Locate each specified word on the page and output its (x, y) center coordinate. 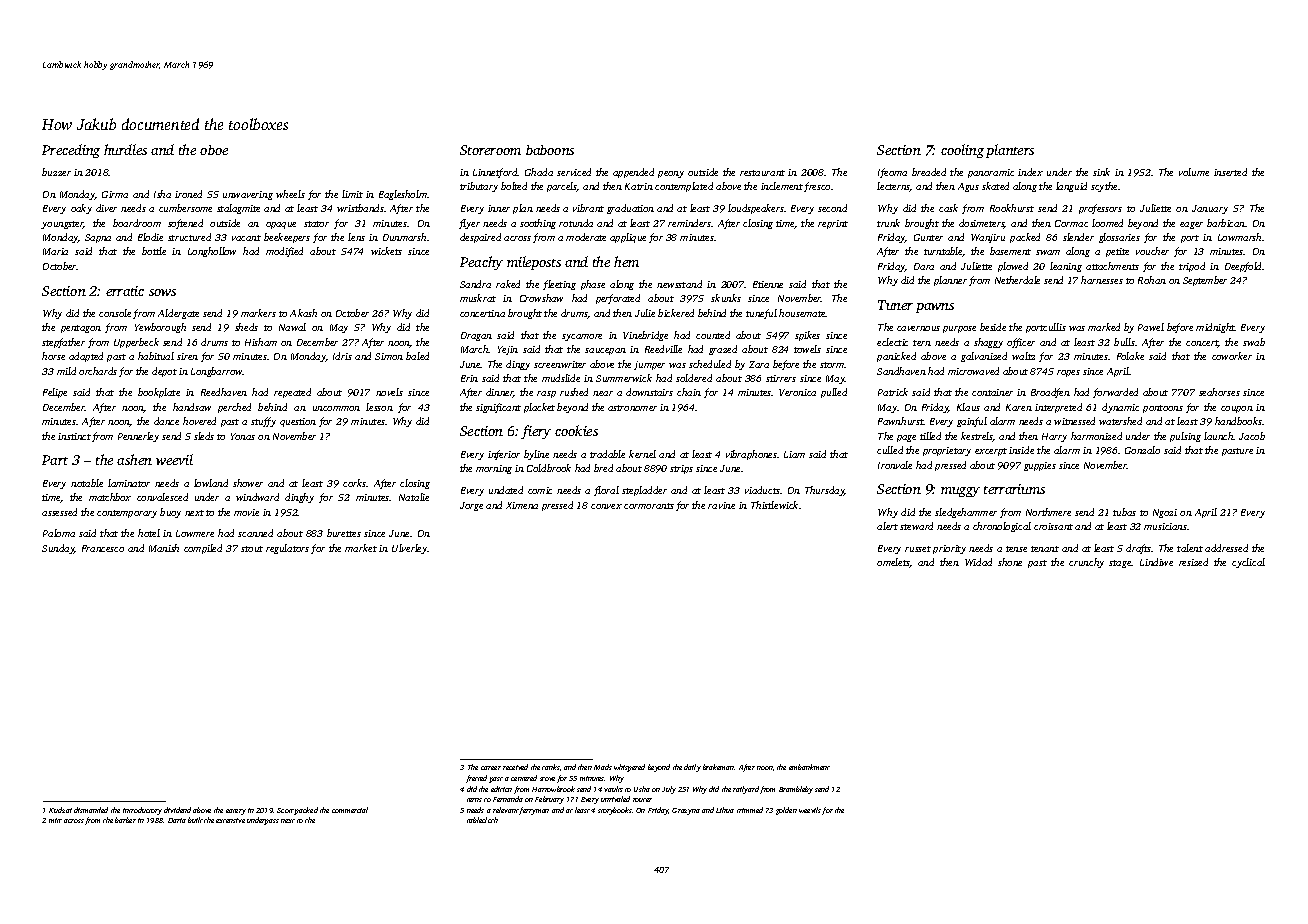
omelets (893, 563)
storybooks (615, 811)
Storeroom (490, 150)
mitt (55, 820)
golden (786, 811)
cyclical (1248, 563)
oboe (214, 150)
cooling (962, 151)
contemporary (127, 514)
